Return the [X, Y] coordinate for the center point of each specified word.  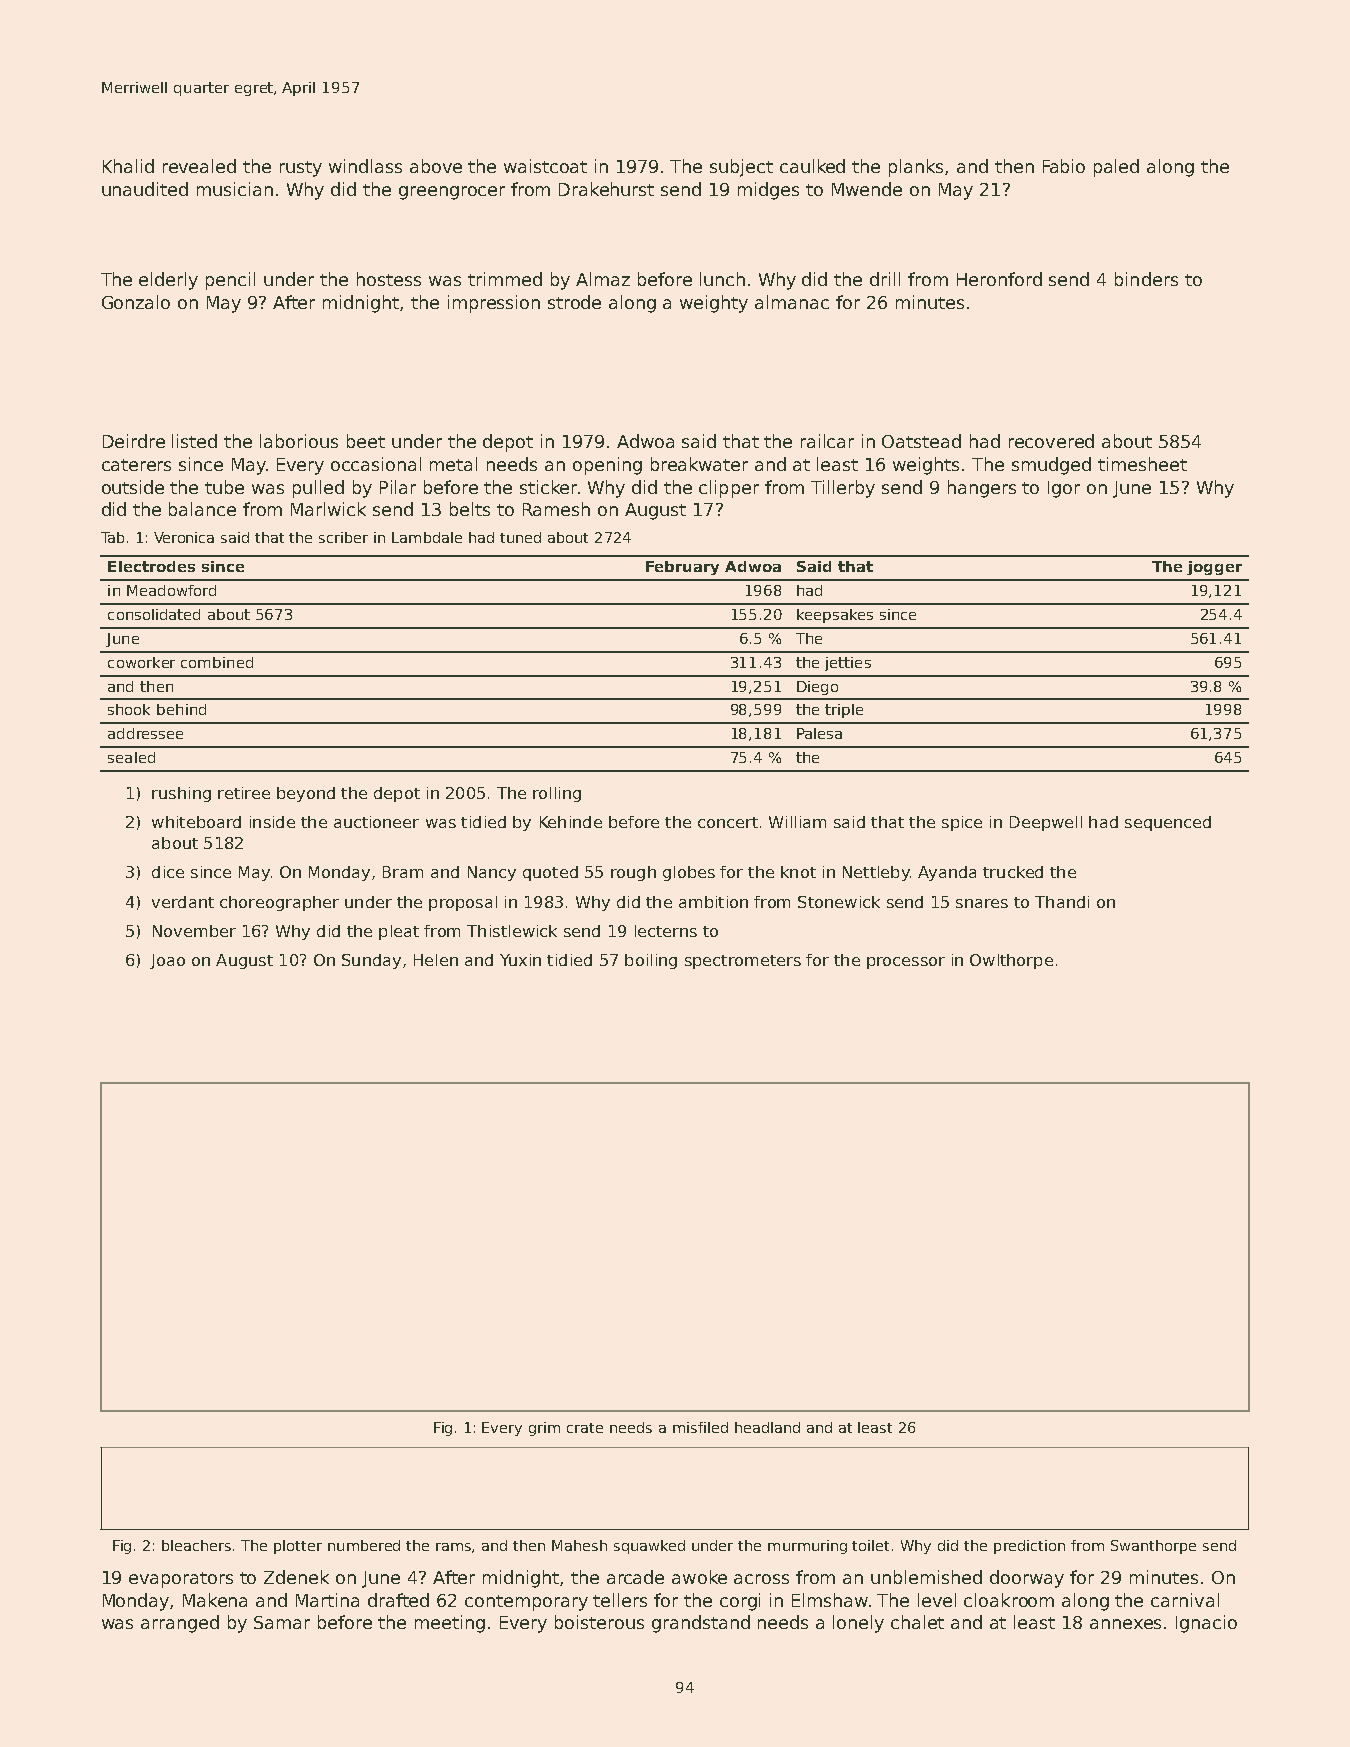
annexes [1125, 1624]
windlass [365, 166]
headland [767, 1427]
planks [916, 168]
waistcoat [545, 166]
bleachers [196, 1545]
